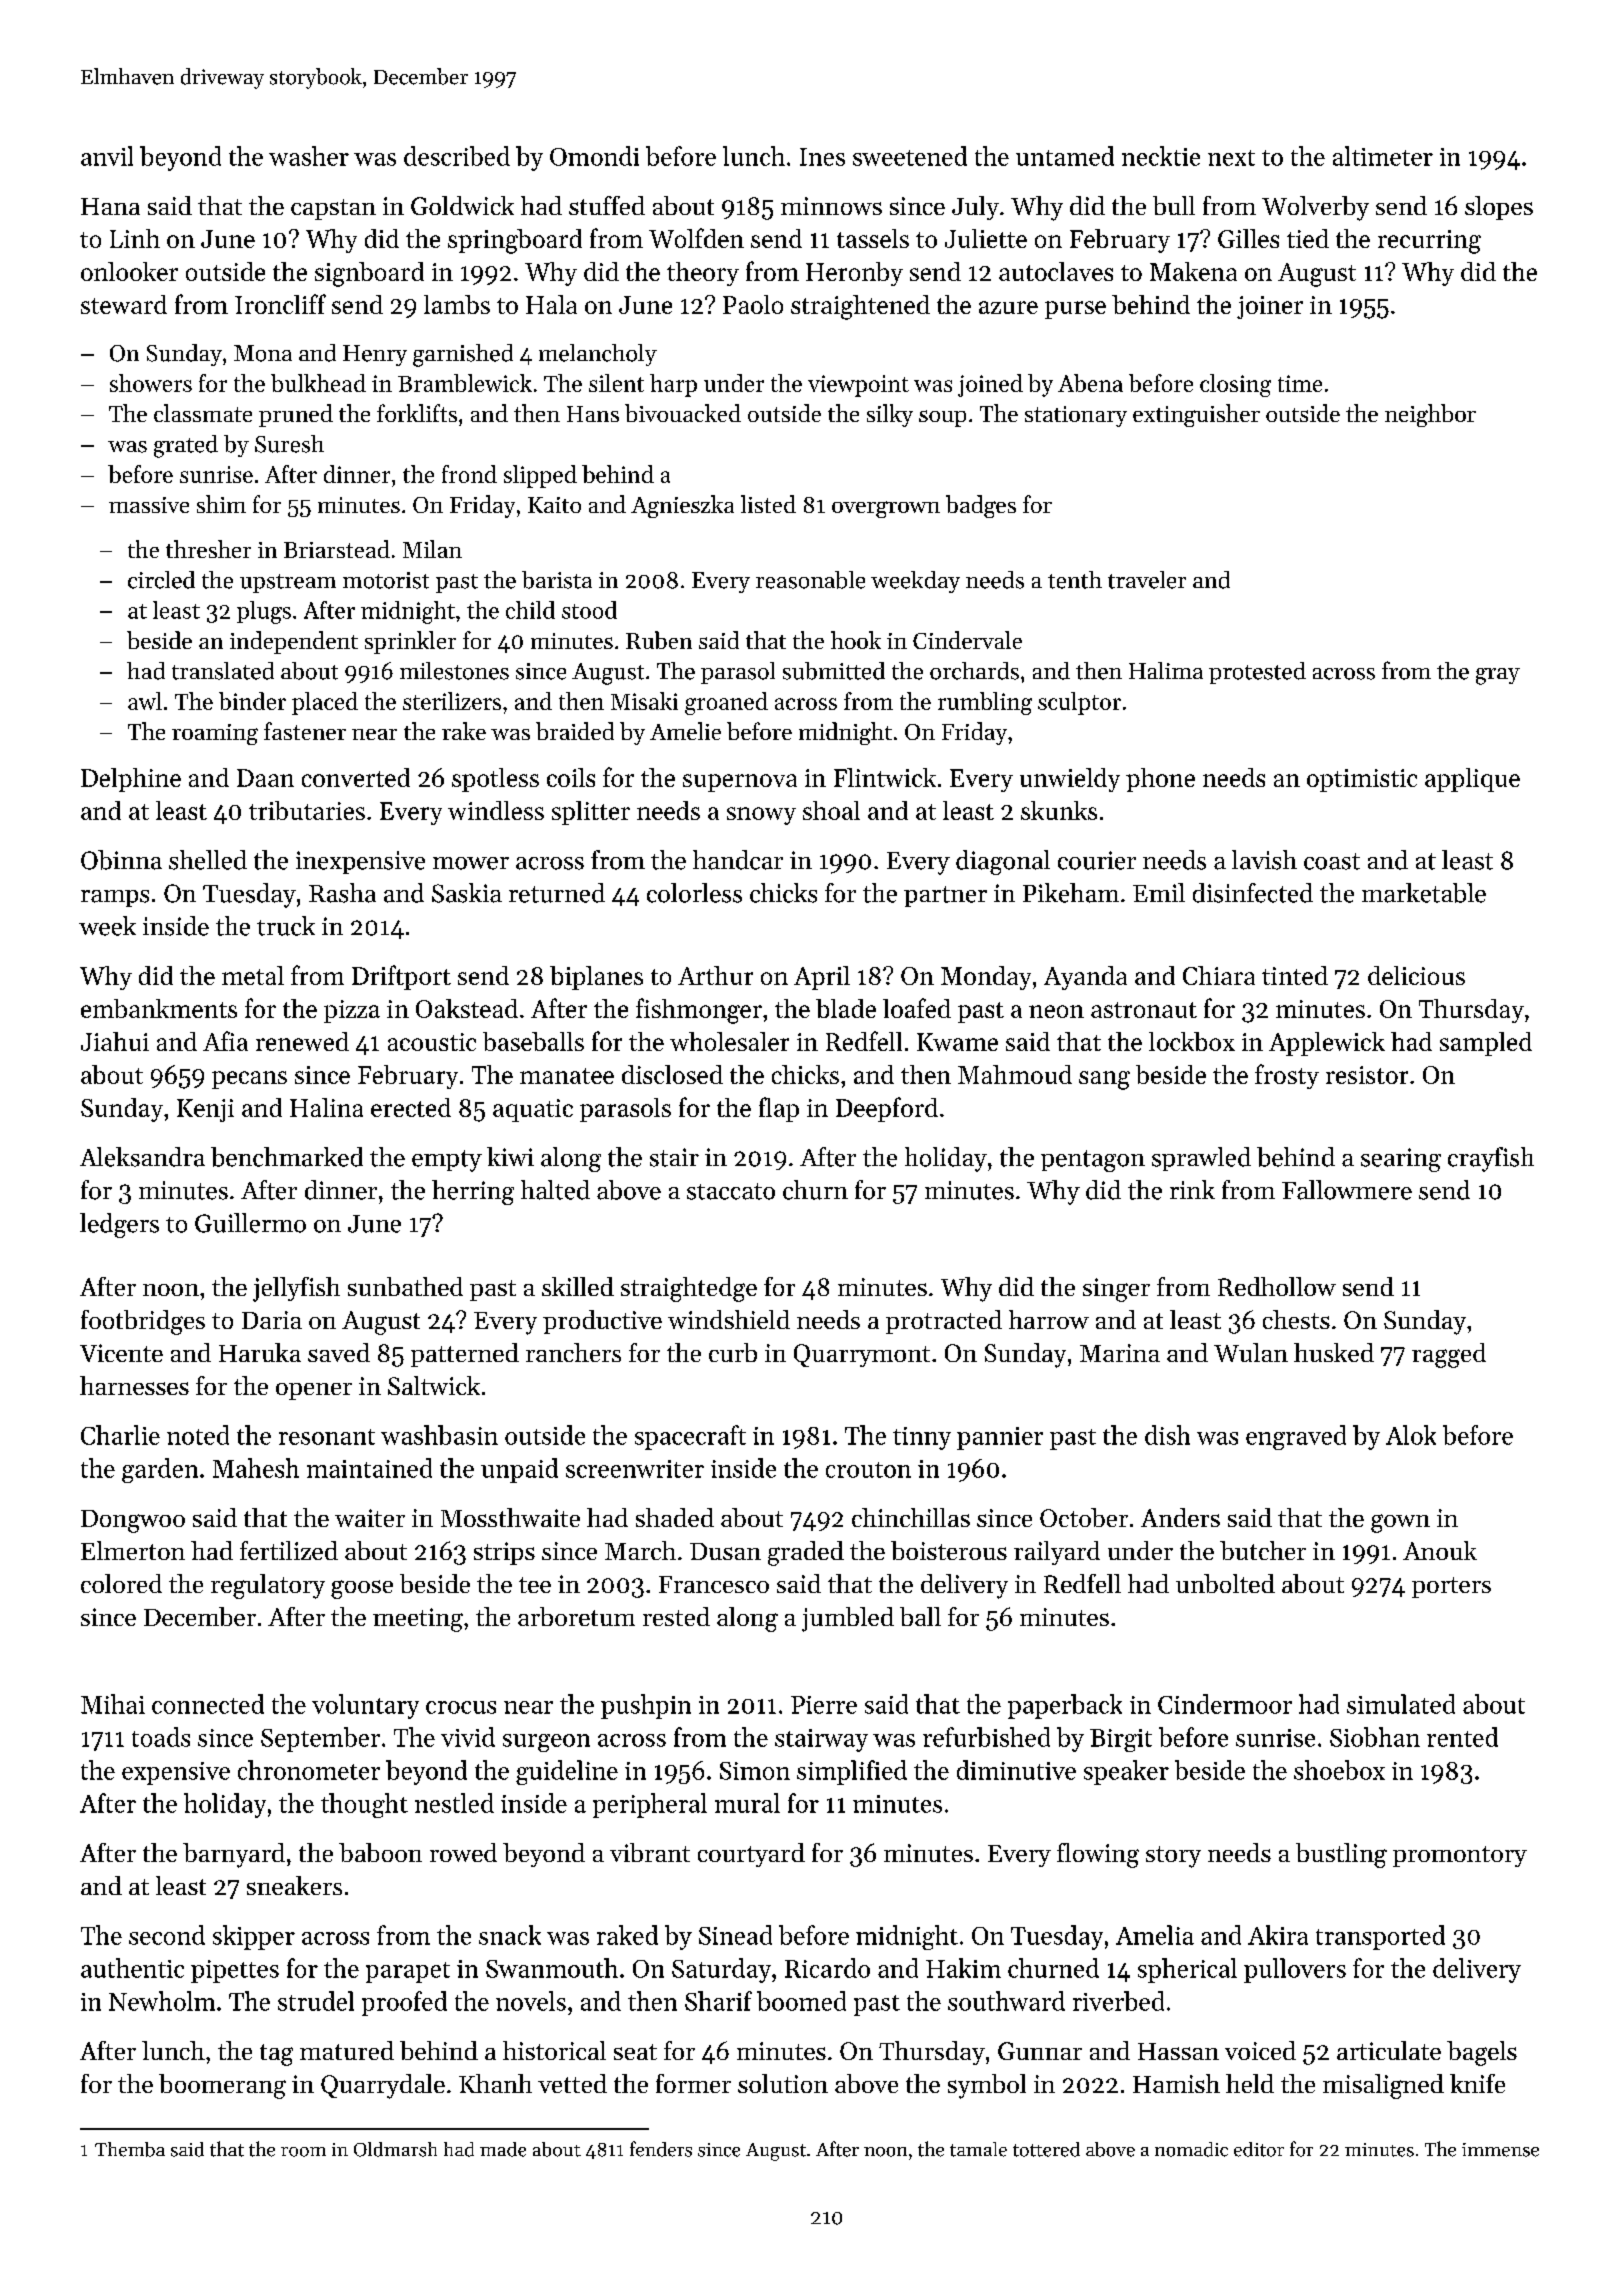  Describe the element at coordinates (1040, 2051) in the screenshot. I see `Gunnar` at that location.
